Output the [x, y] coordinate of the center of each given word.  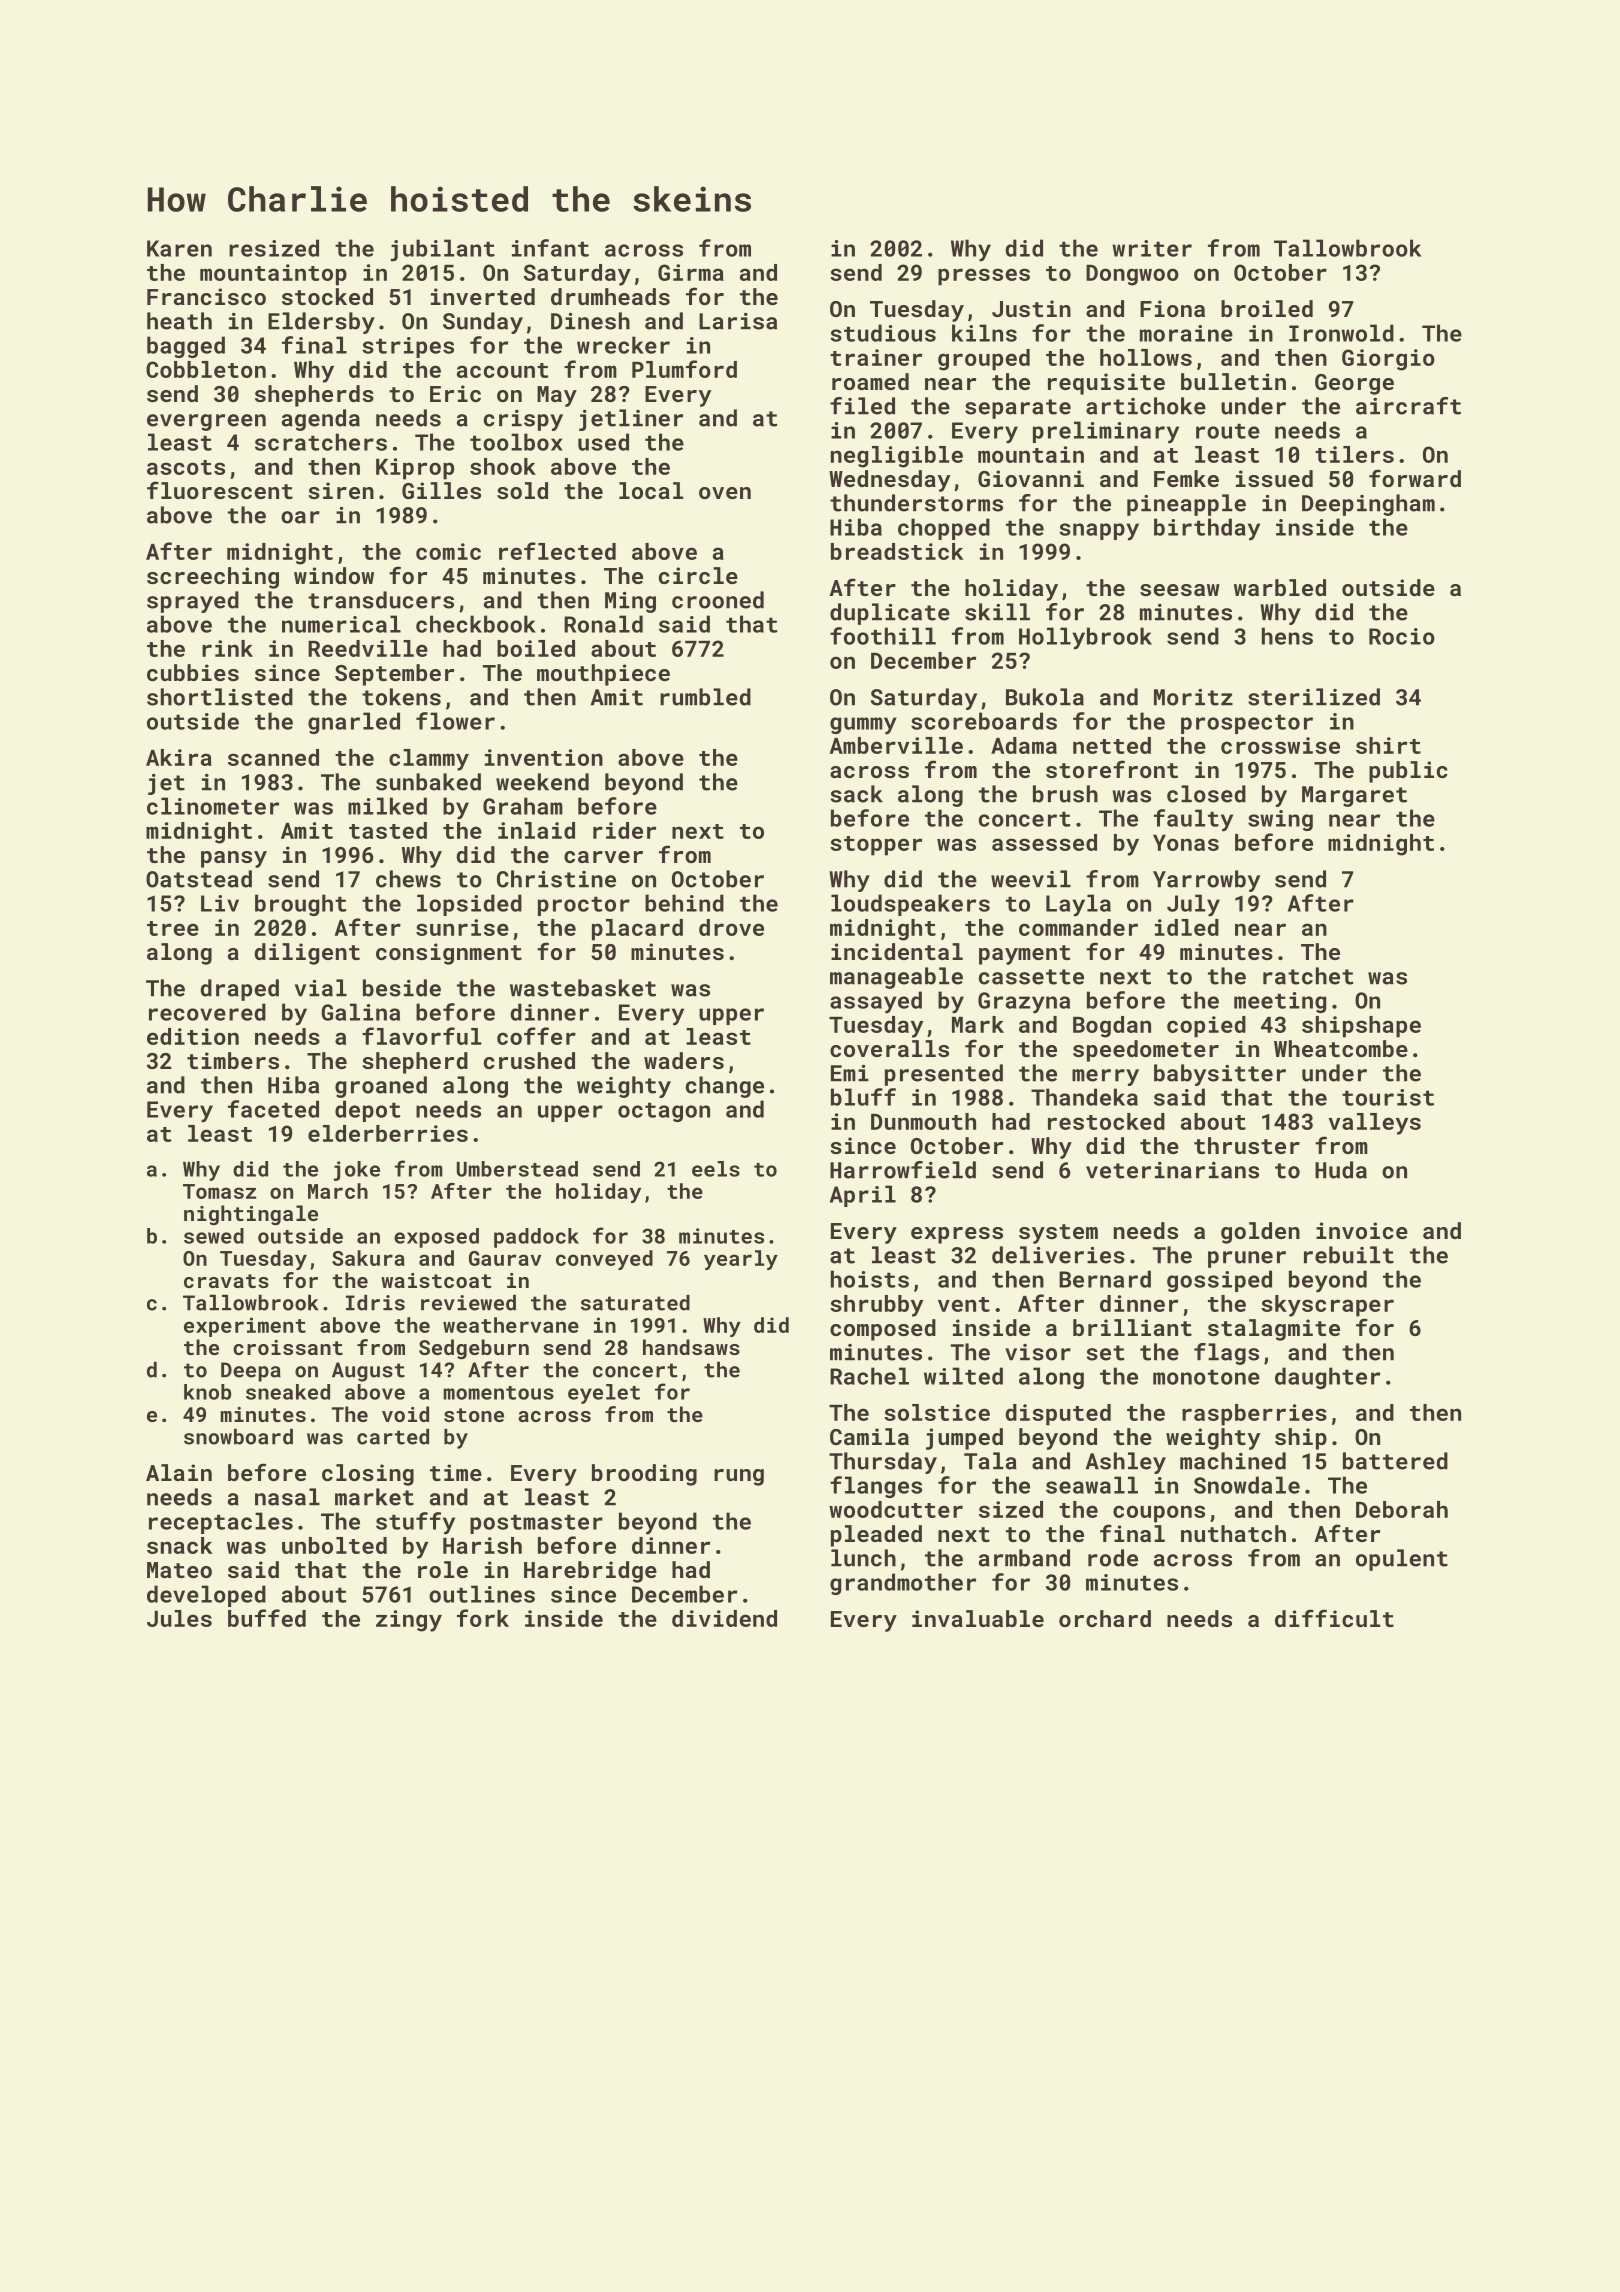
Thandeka [1084, 1097]
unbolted [334, 1545]
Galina [360, 1012]
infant [550, 248]
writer [1152, 248]
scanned [273, 757]
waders [684, 1060]
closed [1206, 794]
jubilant [442, 250]
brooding [644, 1475]
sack [857, 794]
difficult [1334, 1618]
